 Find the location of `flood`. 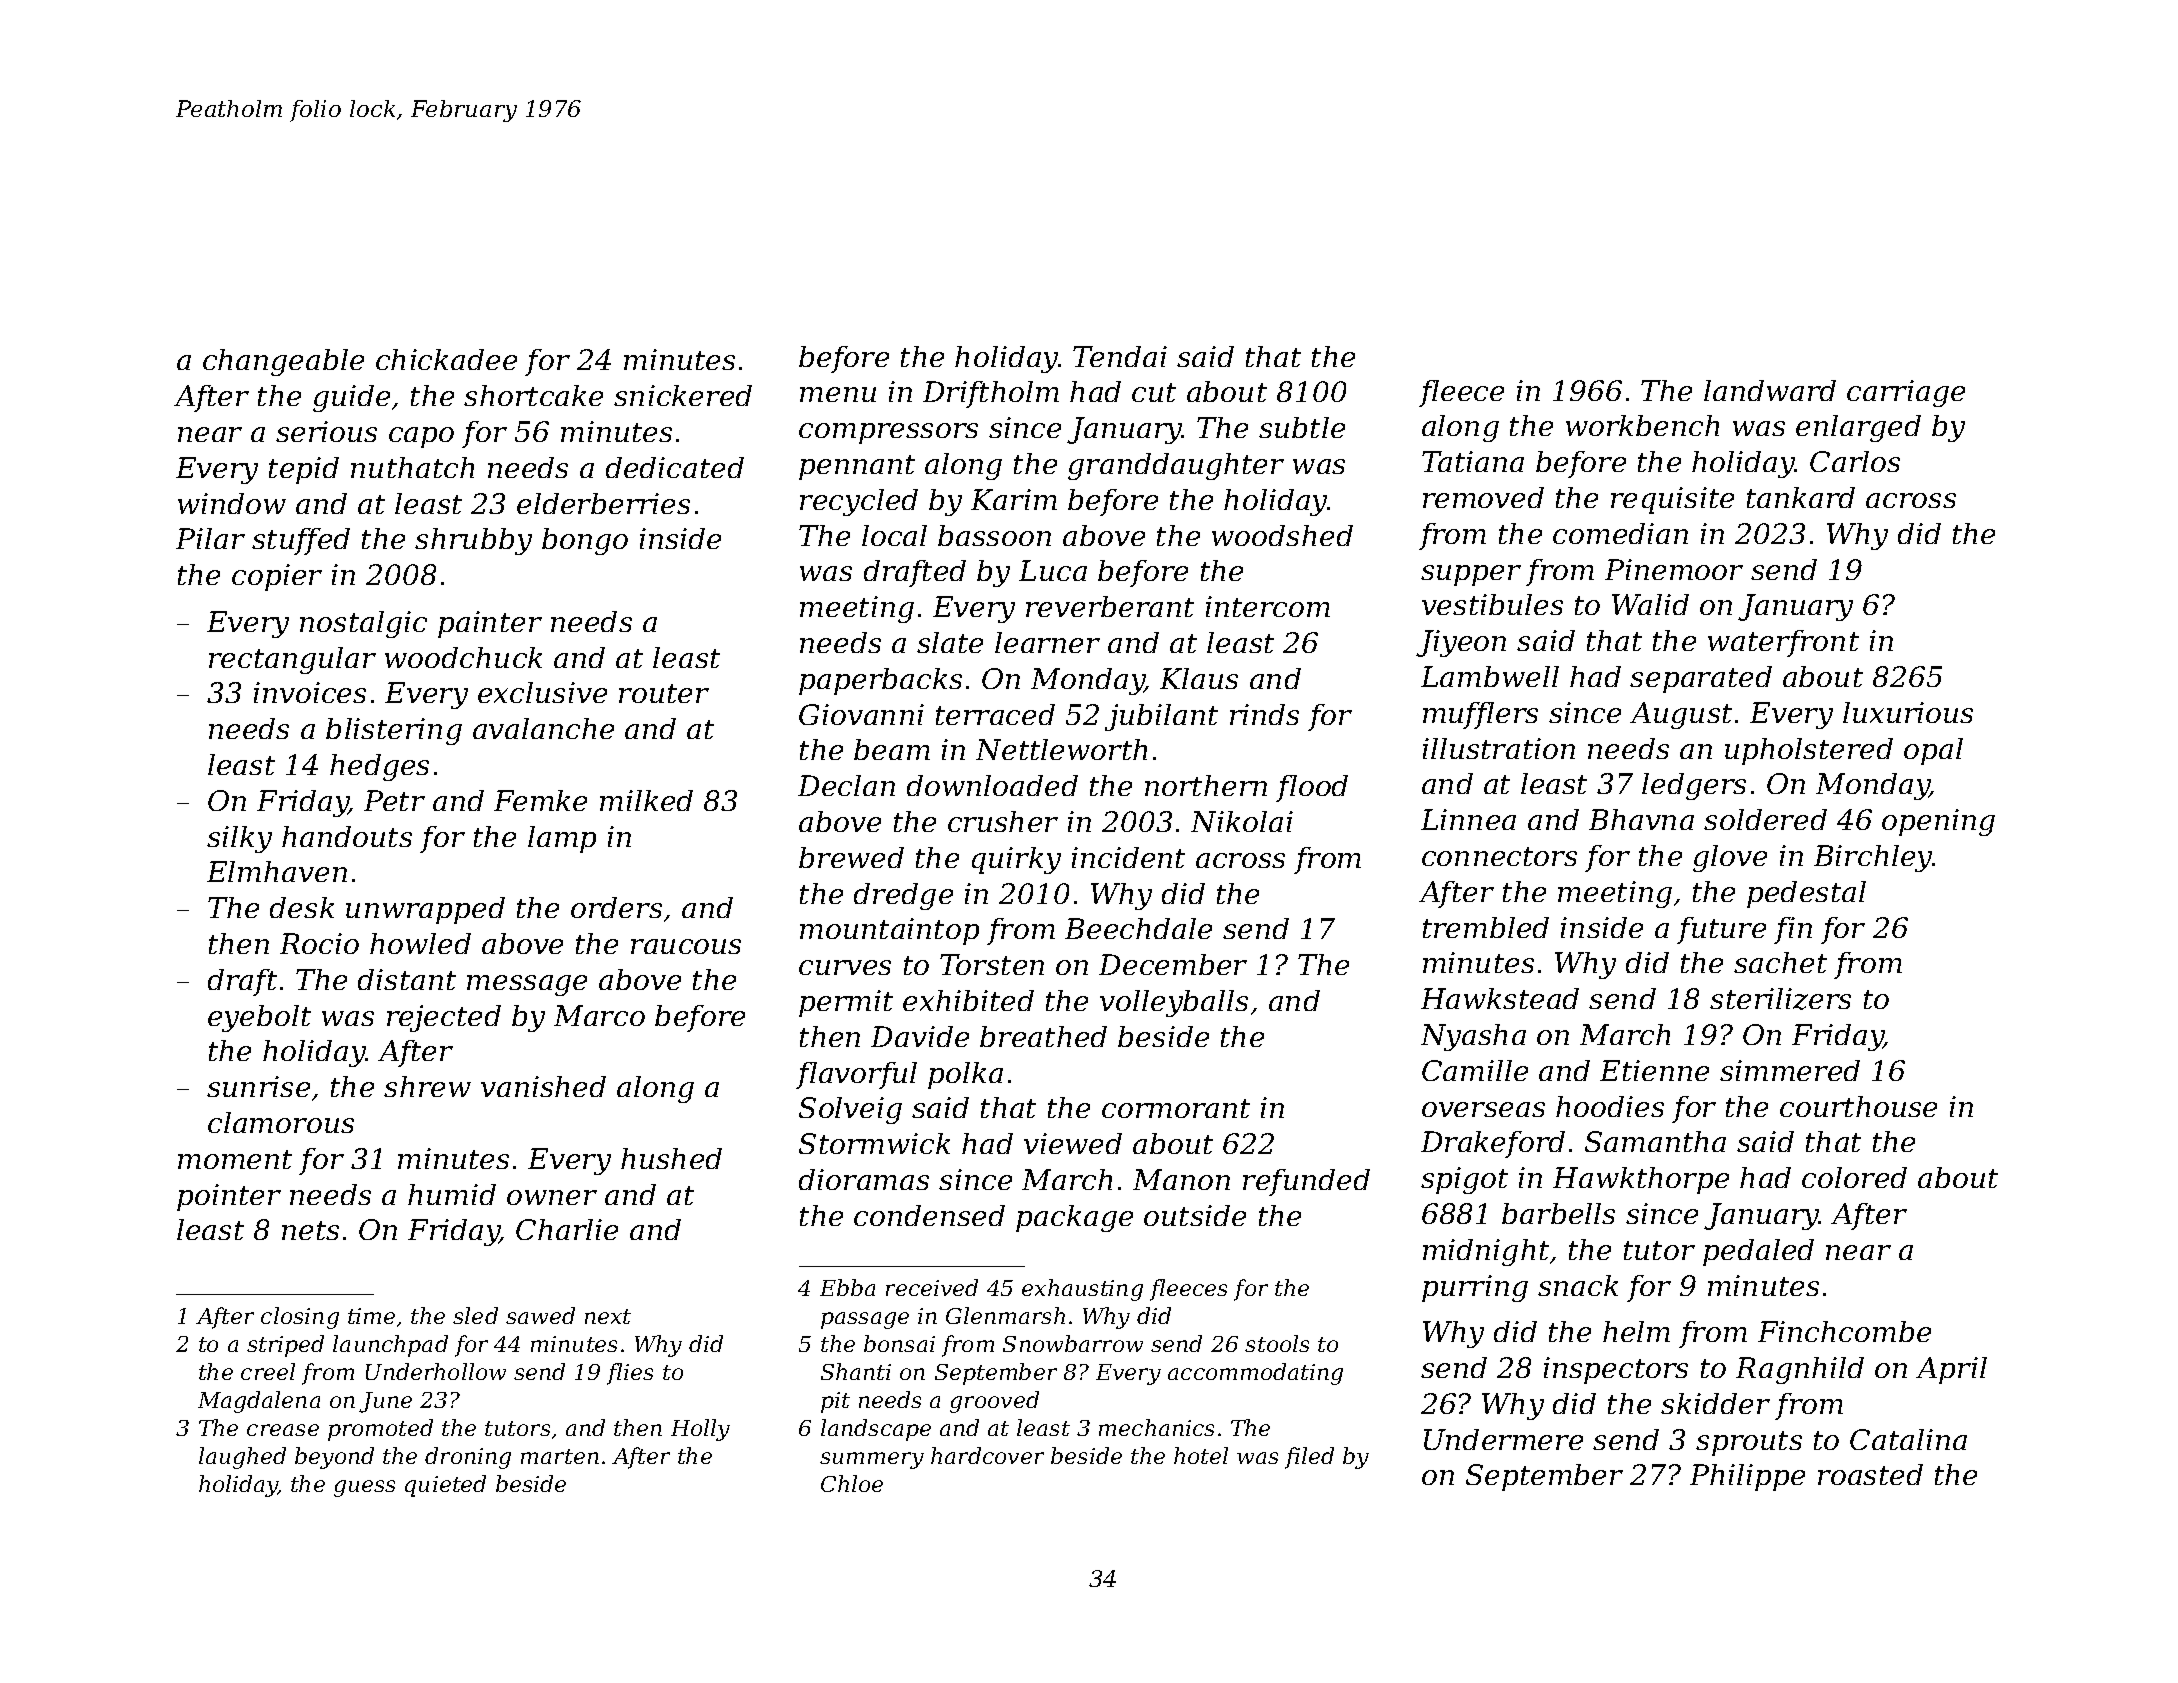

flood is located at coordinates (1312, 788).
